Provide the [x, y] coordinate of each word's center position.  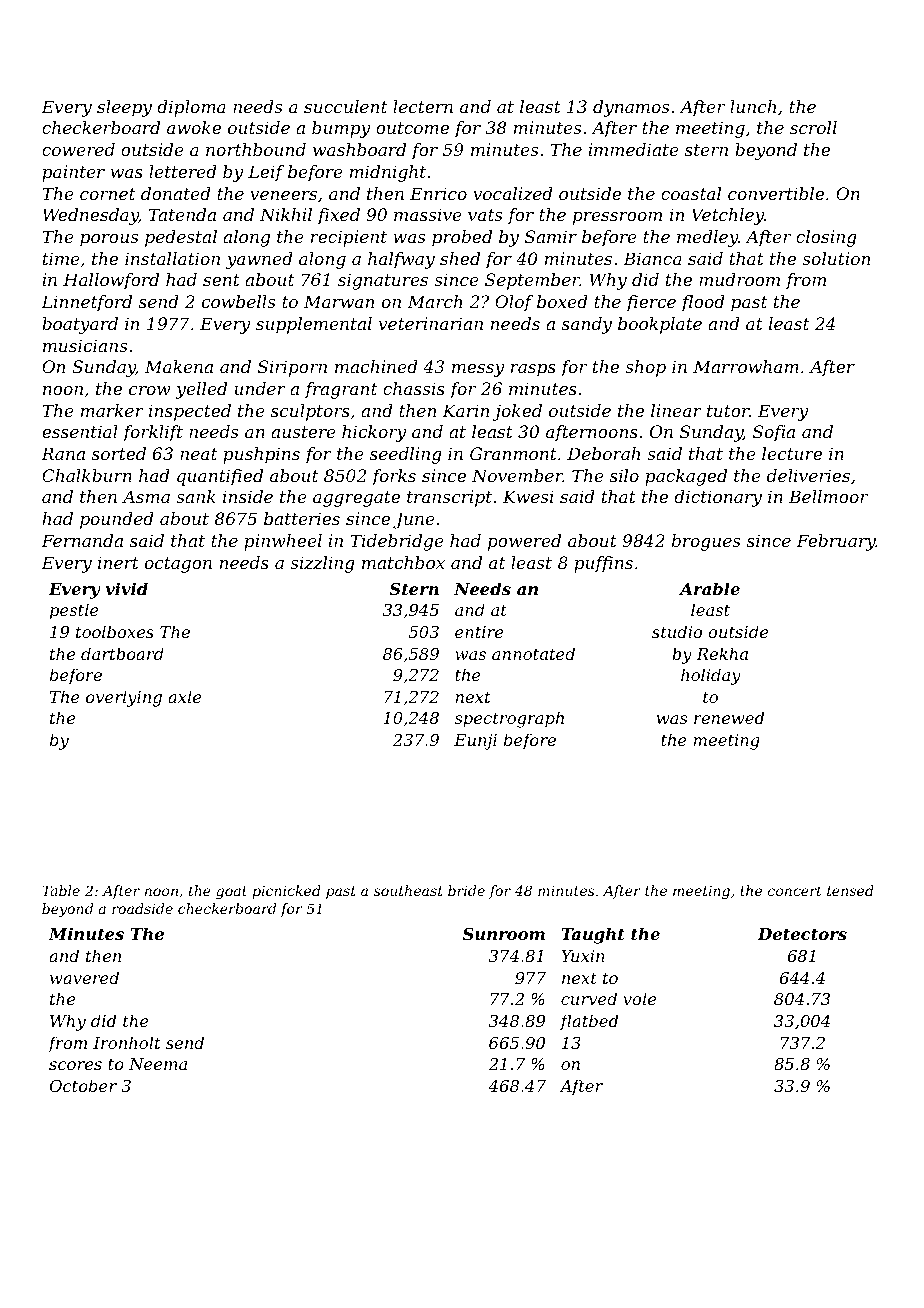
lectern [423, 106]
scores [75, 1065]
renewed [729, 717]
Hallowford [111, 281]
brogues [706, 542]
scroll [813, 127]
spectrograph [509, 719]
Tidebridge [397, 542]
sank [196, 496]
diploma [191, 108]
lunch [753, 106]
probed [462, 238]
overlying [124, 698]
